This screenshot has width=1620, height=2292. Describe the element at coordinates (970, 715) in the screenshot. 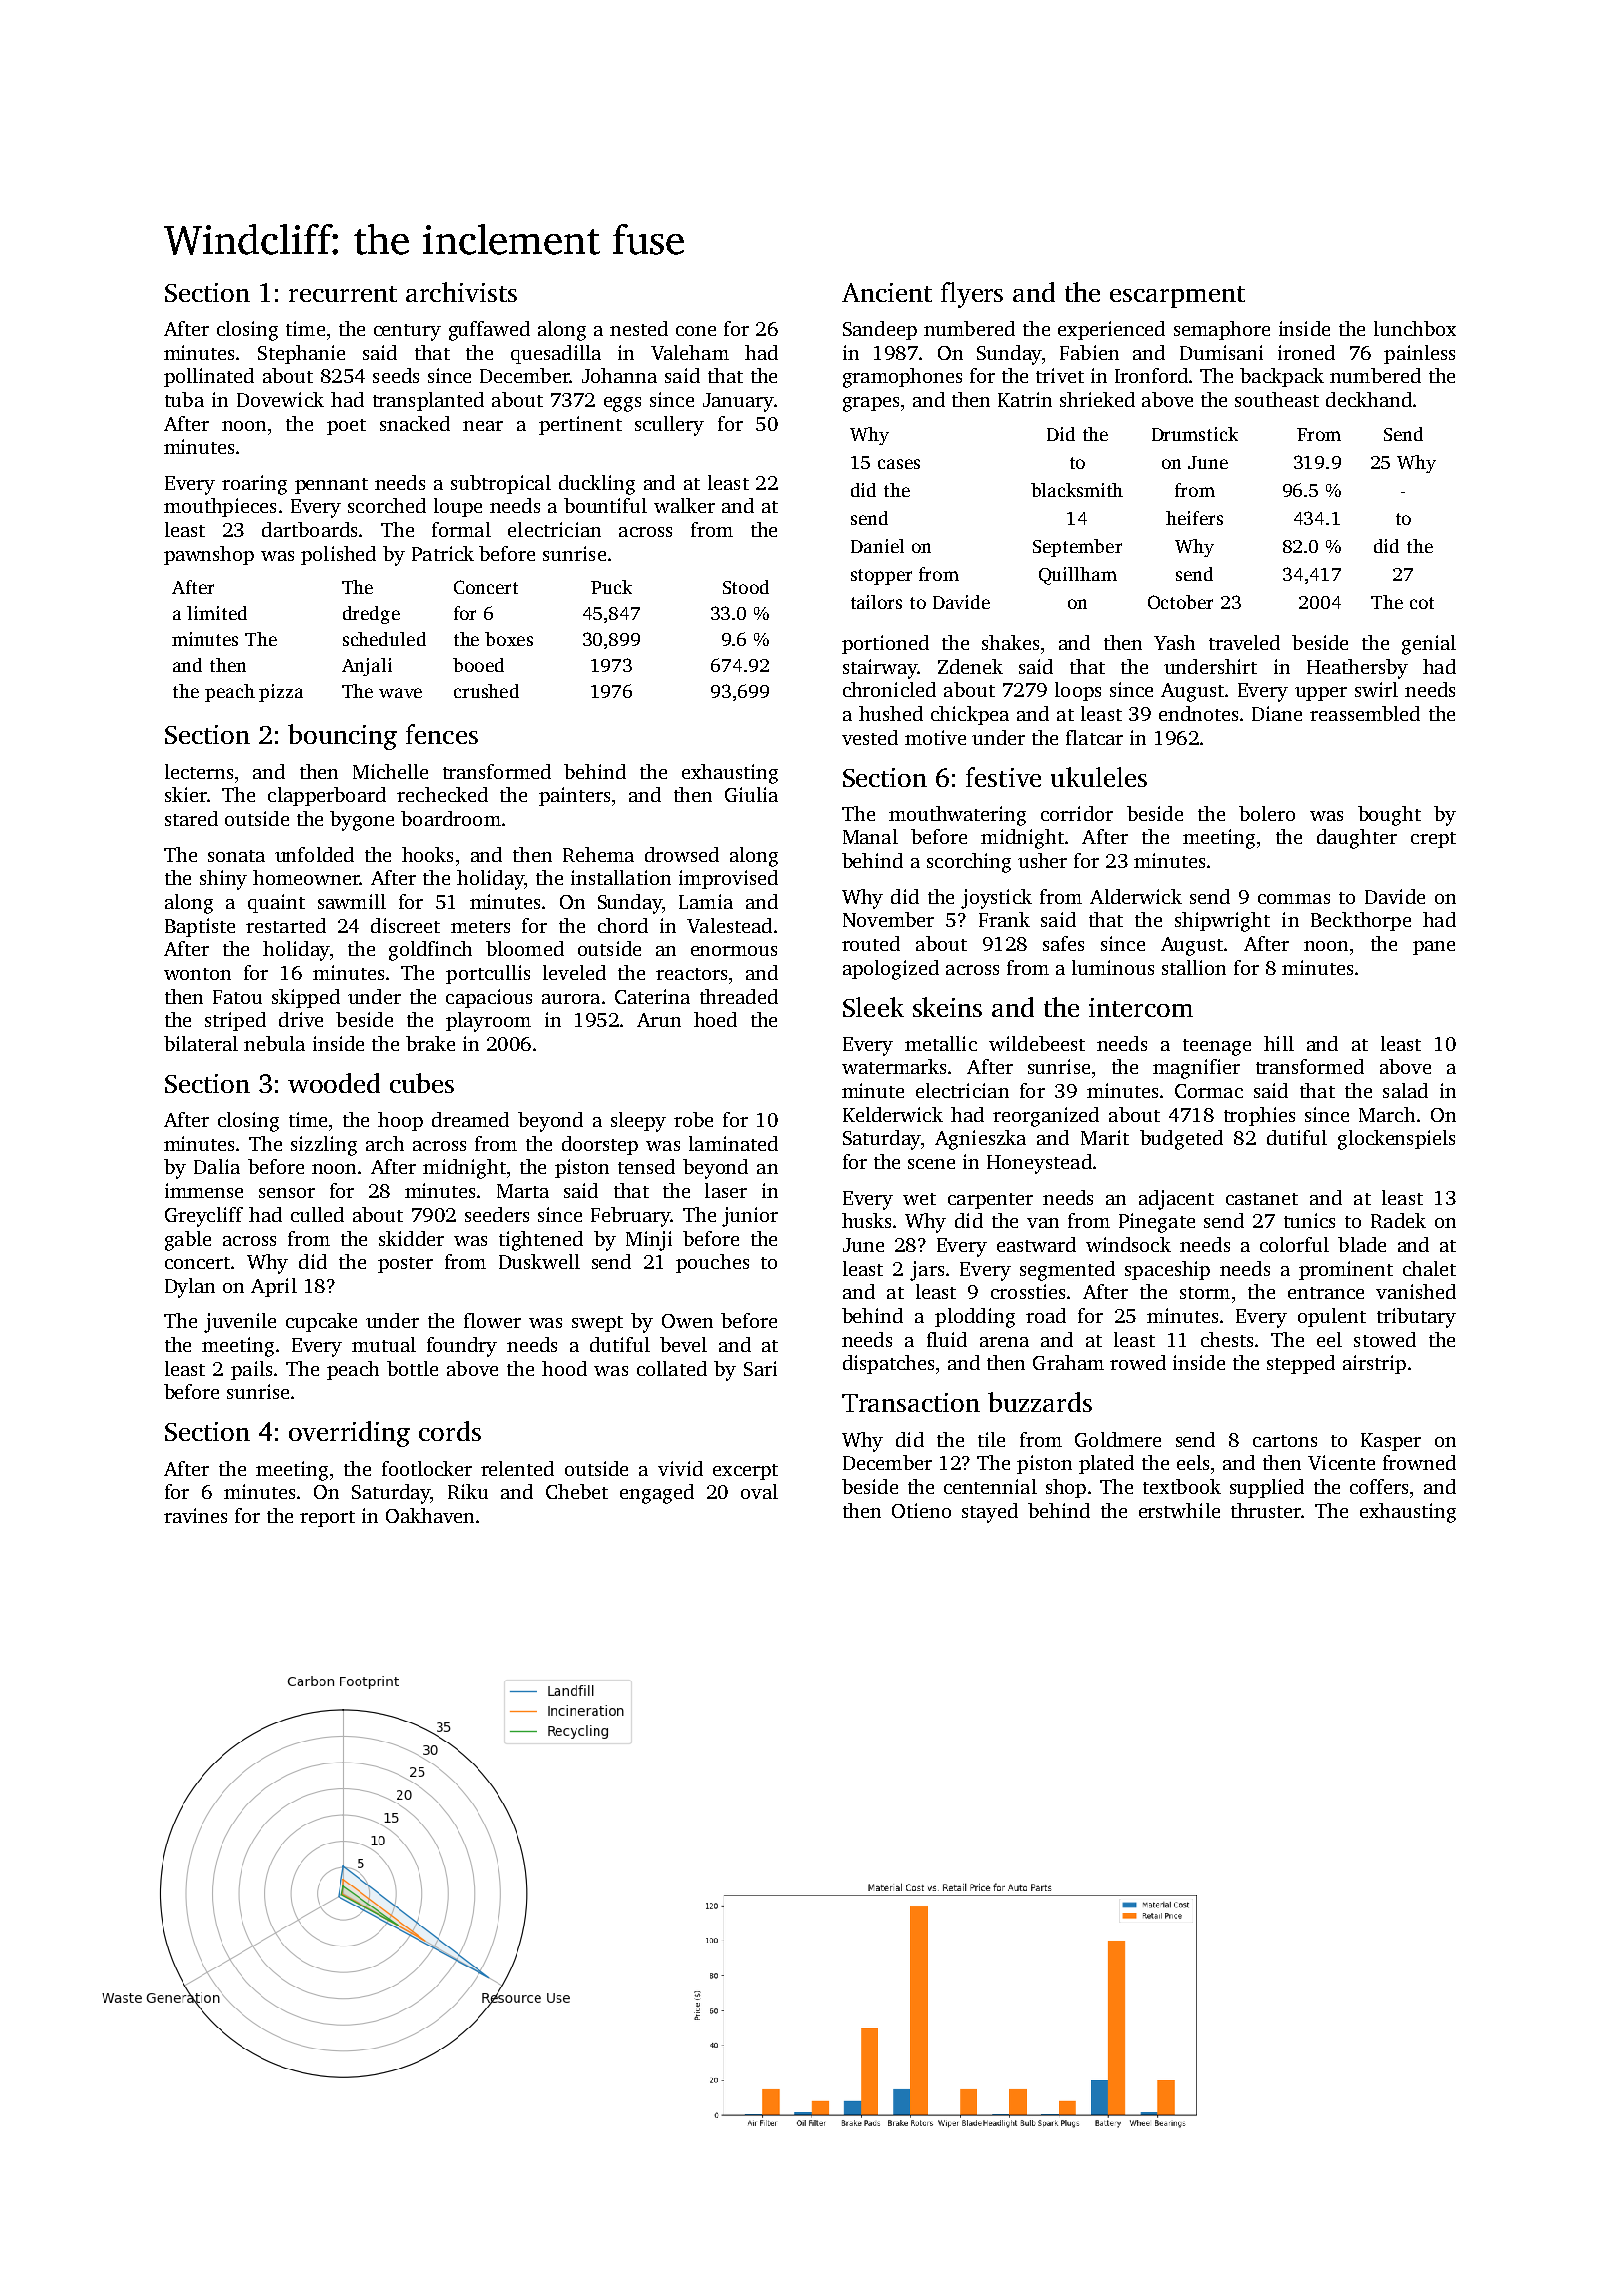

I see `chickpea` at that location.
